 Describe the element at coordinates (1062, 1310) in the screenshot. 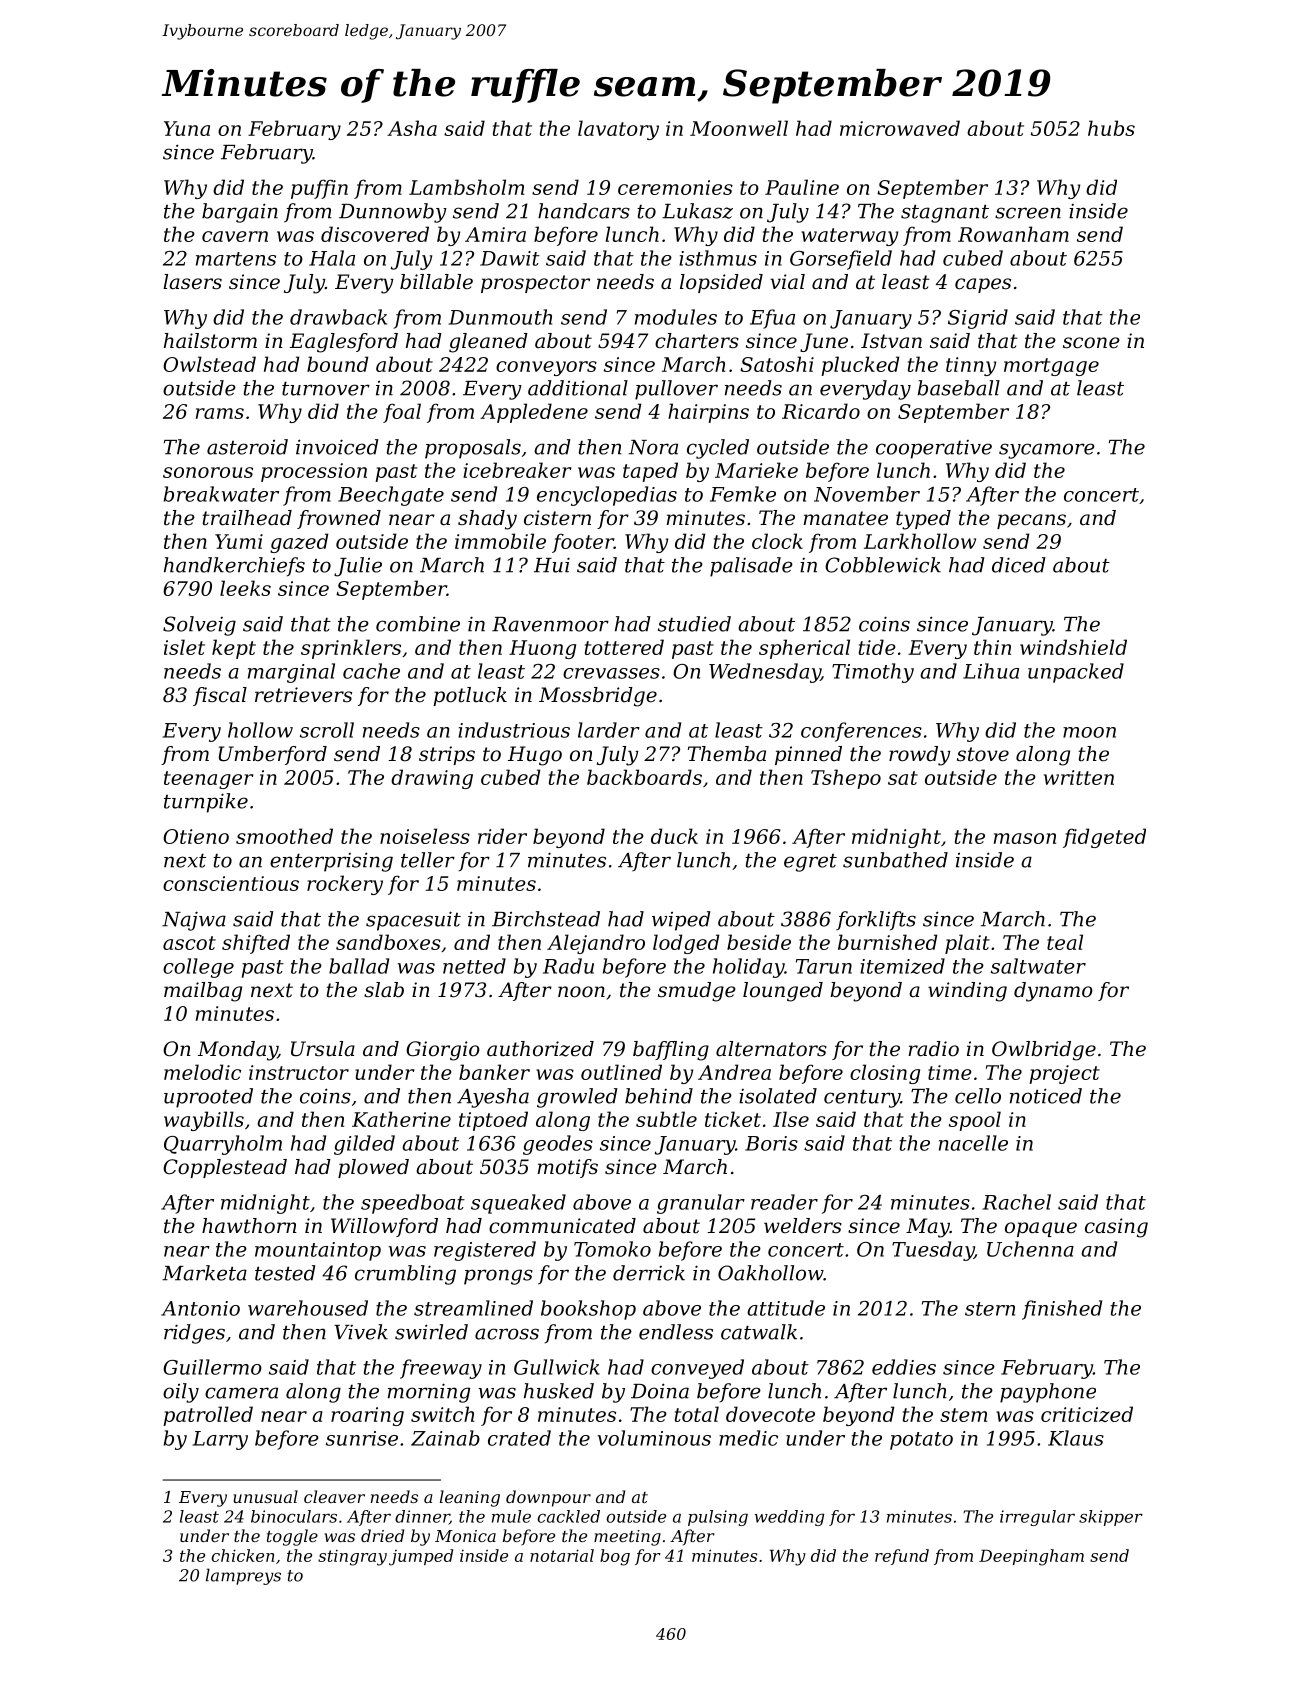

I see `finished` at that location.
